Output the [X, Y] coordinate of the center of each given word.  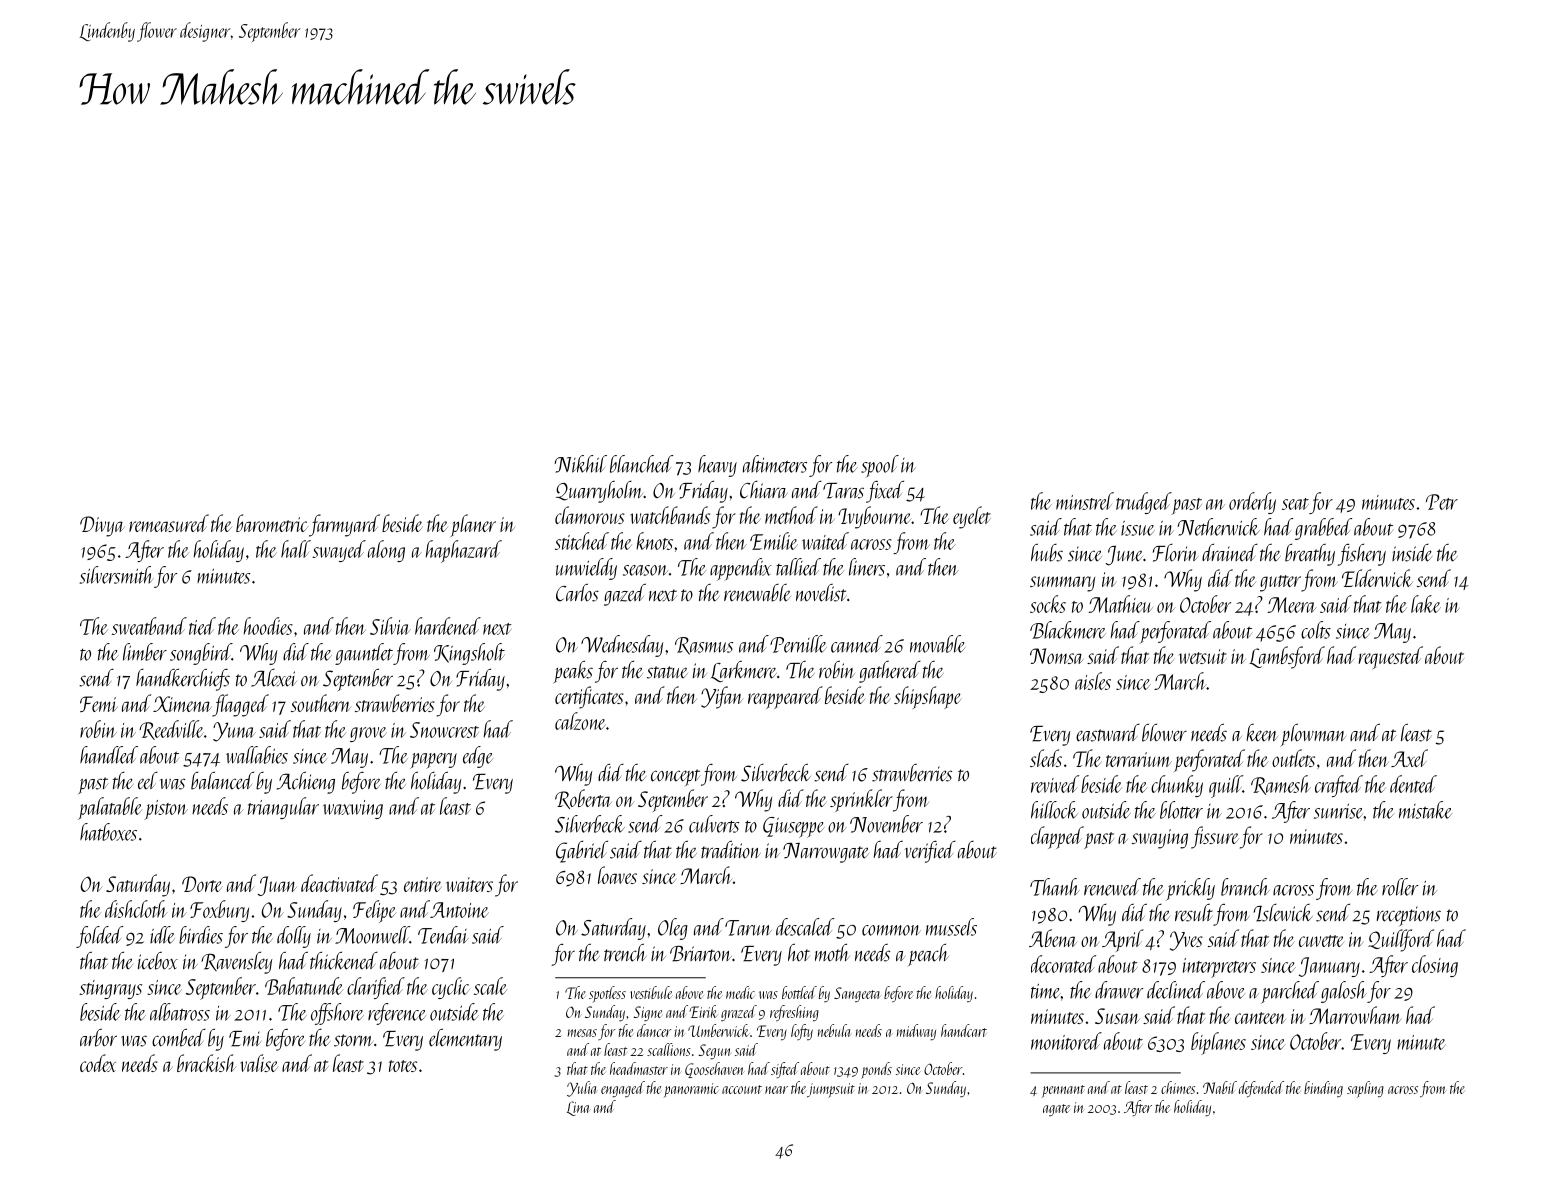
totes [403, 1066]
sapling [1365, 1089]
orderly [1252, 503]
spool [880, 466]
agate [1056, 1110]
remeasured [169, 523]
